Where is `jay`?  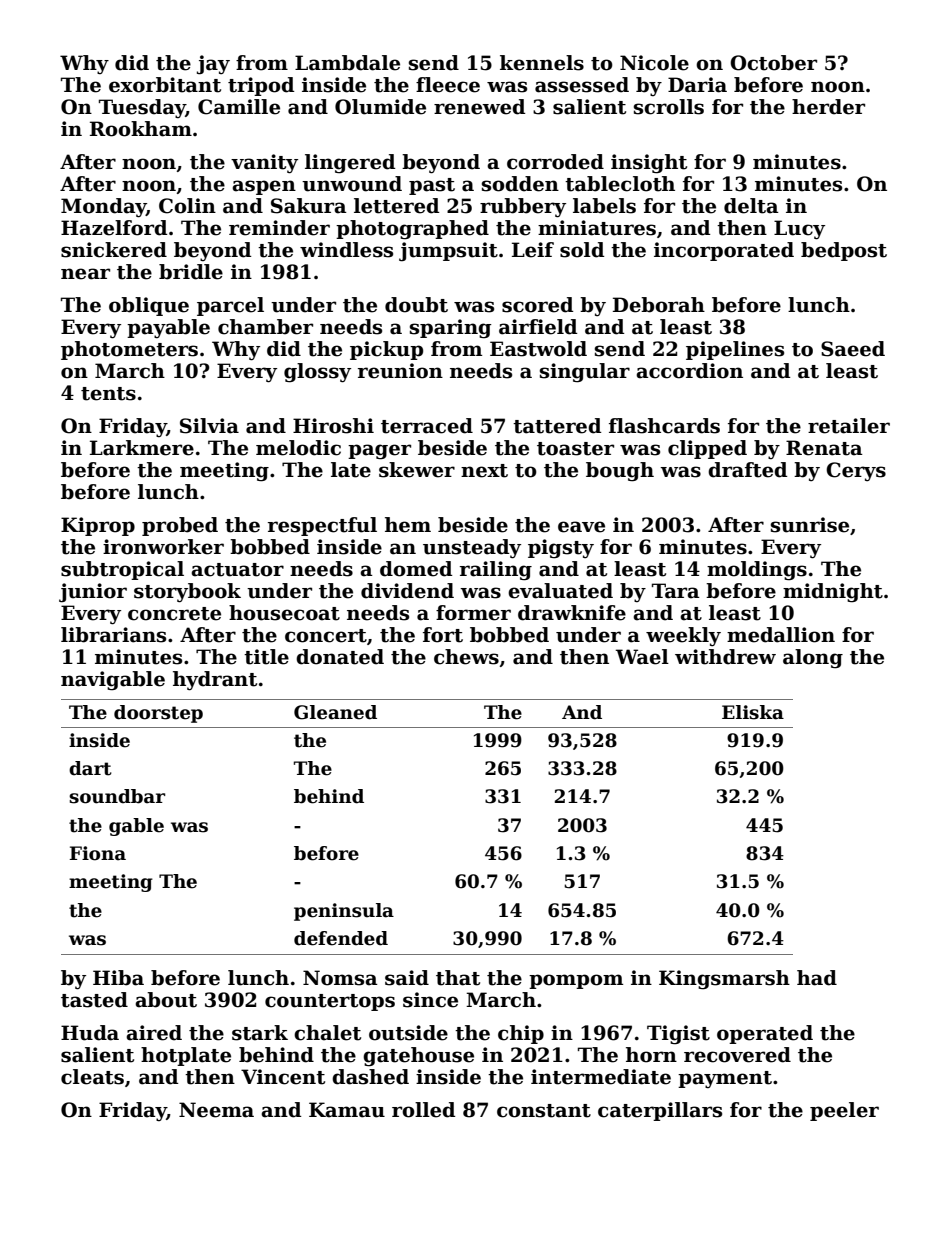 jay is located at coordinates (213, 65).
